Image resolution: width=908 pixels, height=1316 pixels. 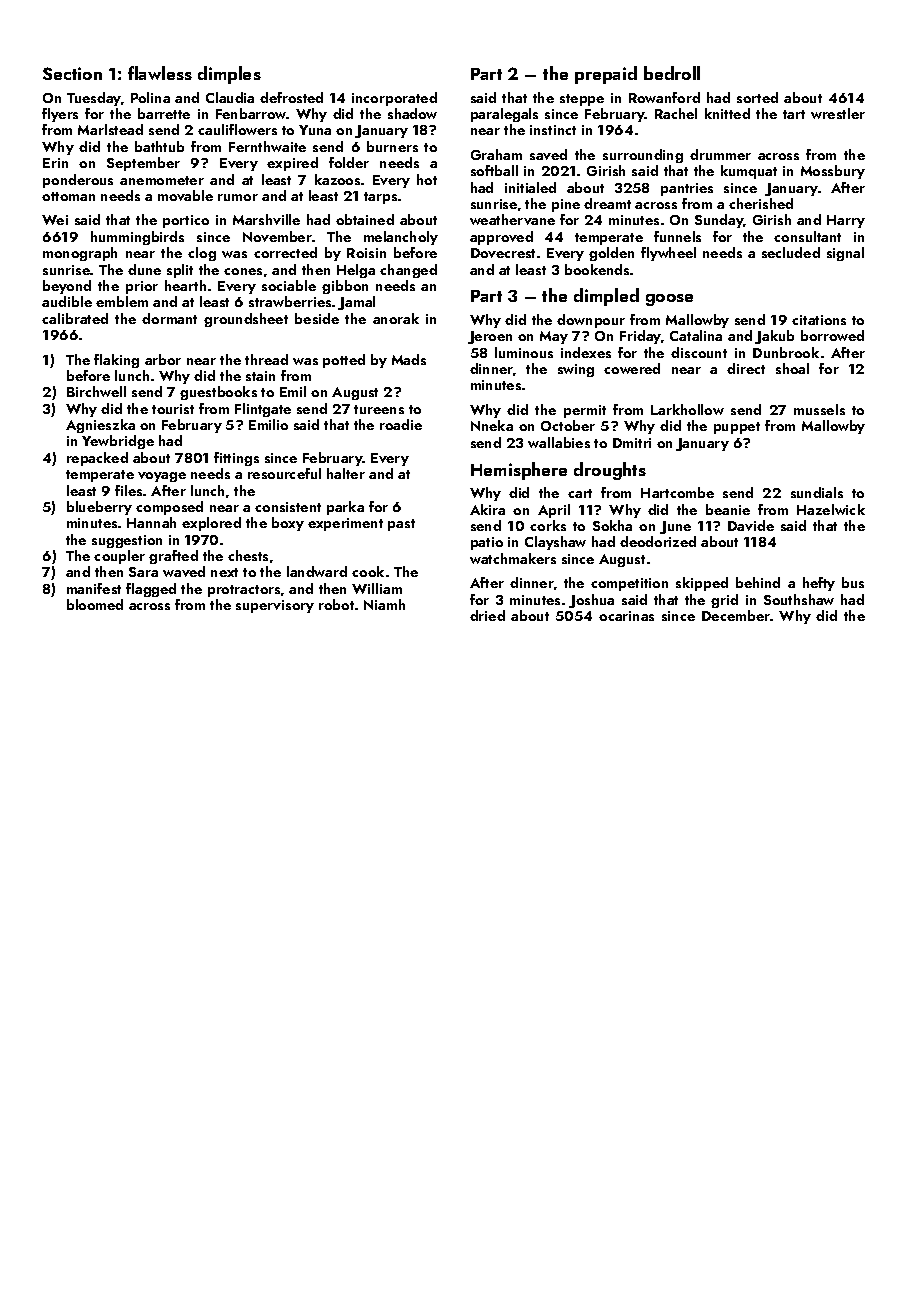 What do you see at coordinates (94, 99) in the image?
I see `Tuesday` at bounding box center [94, 99].
